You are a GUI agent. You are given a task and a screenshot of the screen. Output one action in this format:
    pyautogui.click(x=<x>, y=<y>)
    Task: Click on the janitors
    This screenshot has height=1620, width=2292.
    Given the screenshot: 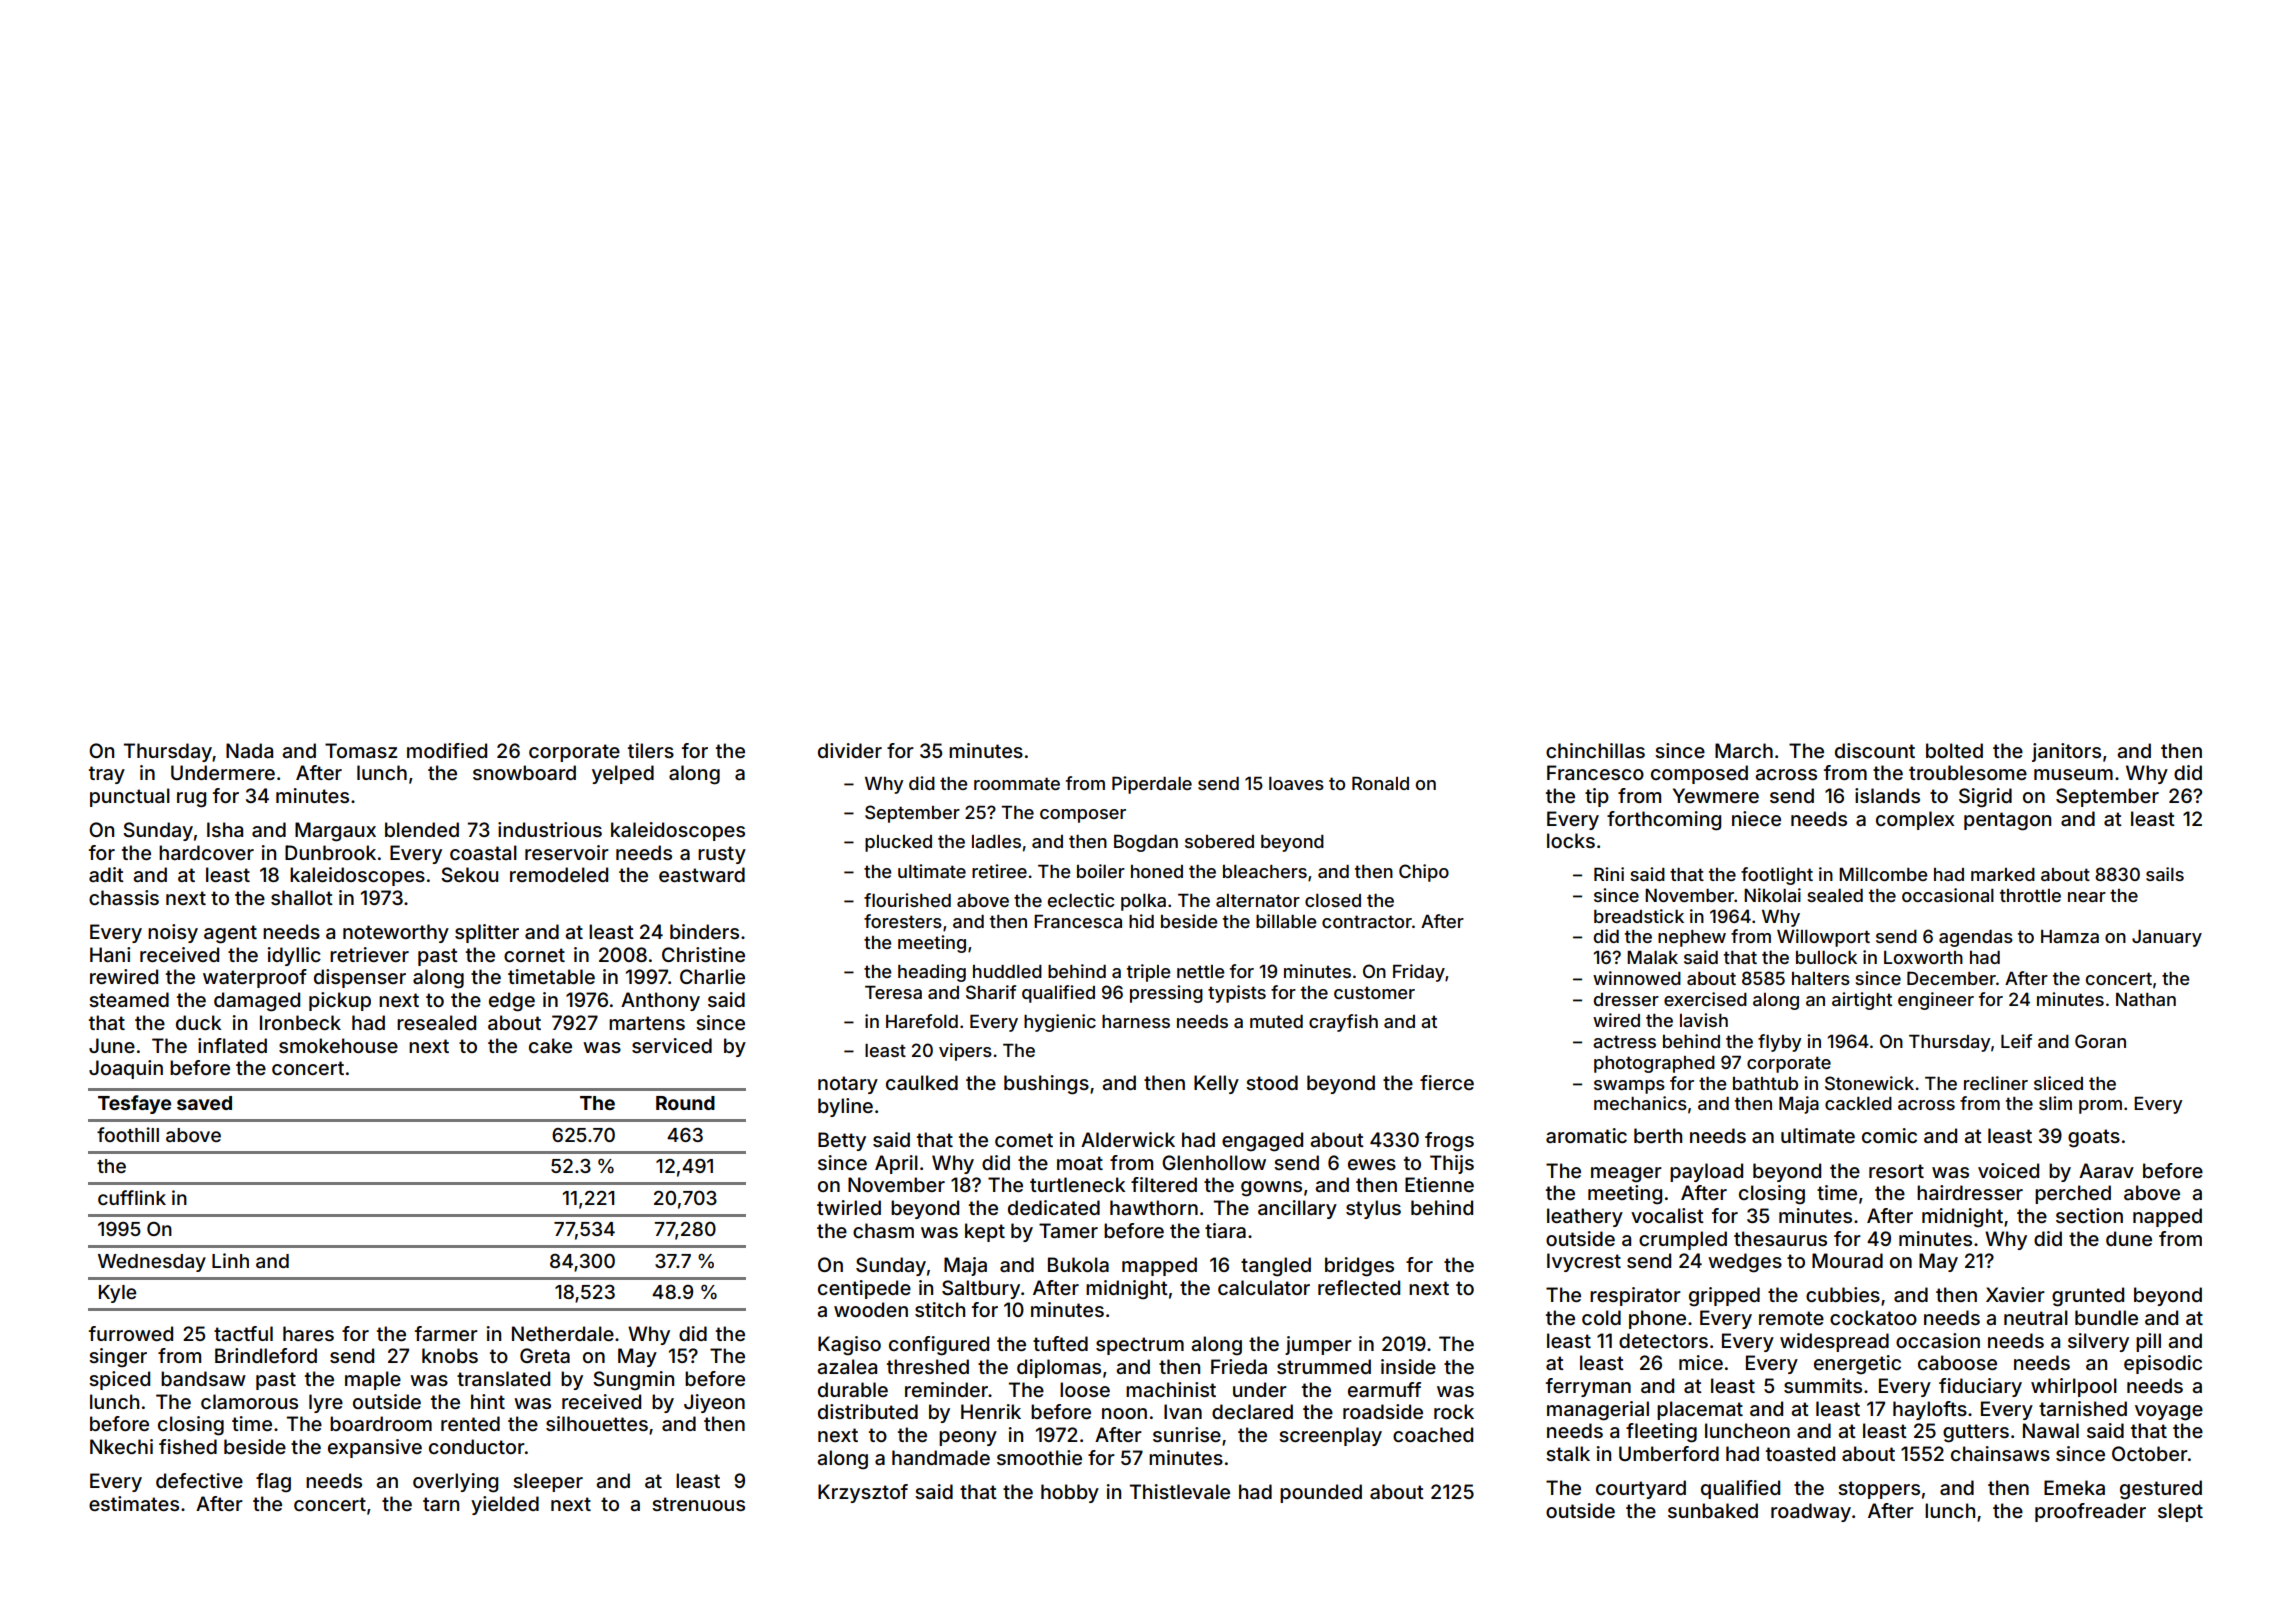 What is the action you would take?
    pyautogui.click(x=2066, y=752)
